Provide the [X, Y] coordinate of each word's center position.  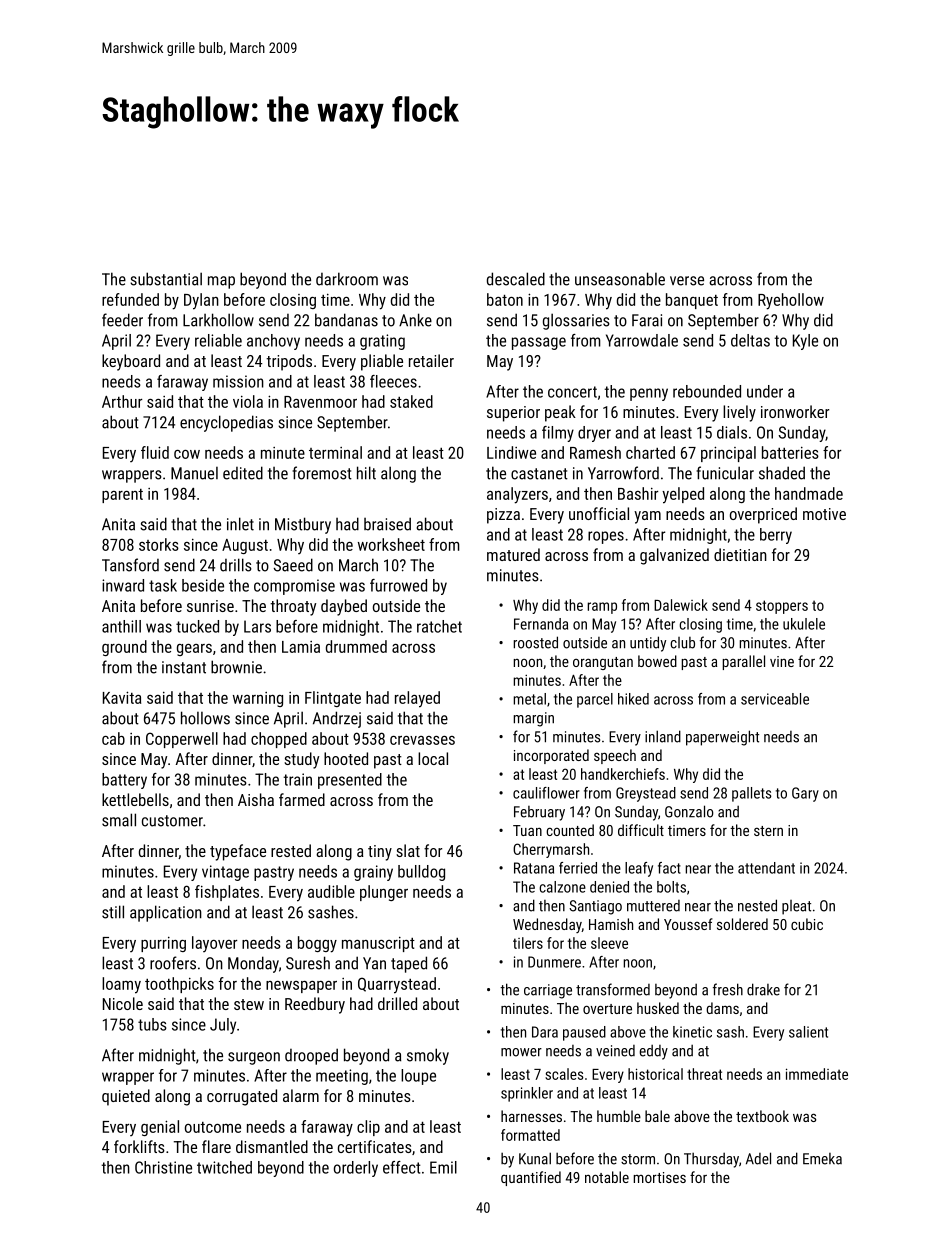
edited [243, 473]
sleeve [609, 943]
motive [824, 514]
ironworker [795, 411]
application [166, 913]
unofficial [599, 513]
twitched [224, 1167]
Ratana [534, 868]
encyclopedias [226, 423]
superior [513, 414]
